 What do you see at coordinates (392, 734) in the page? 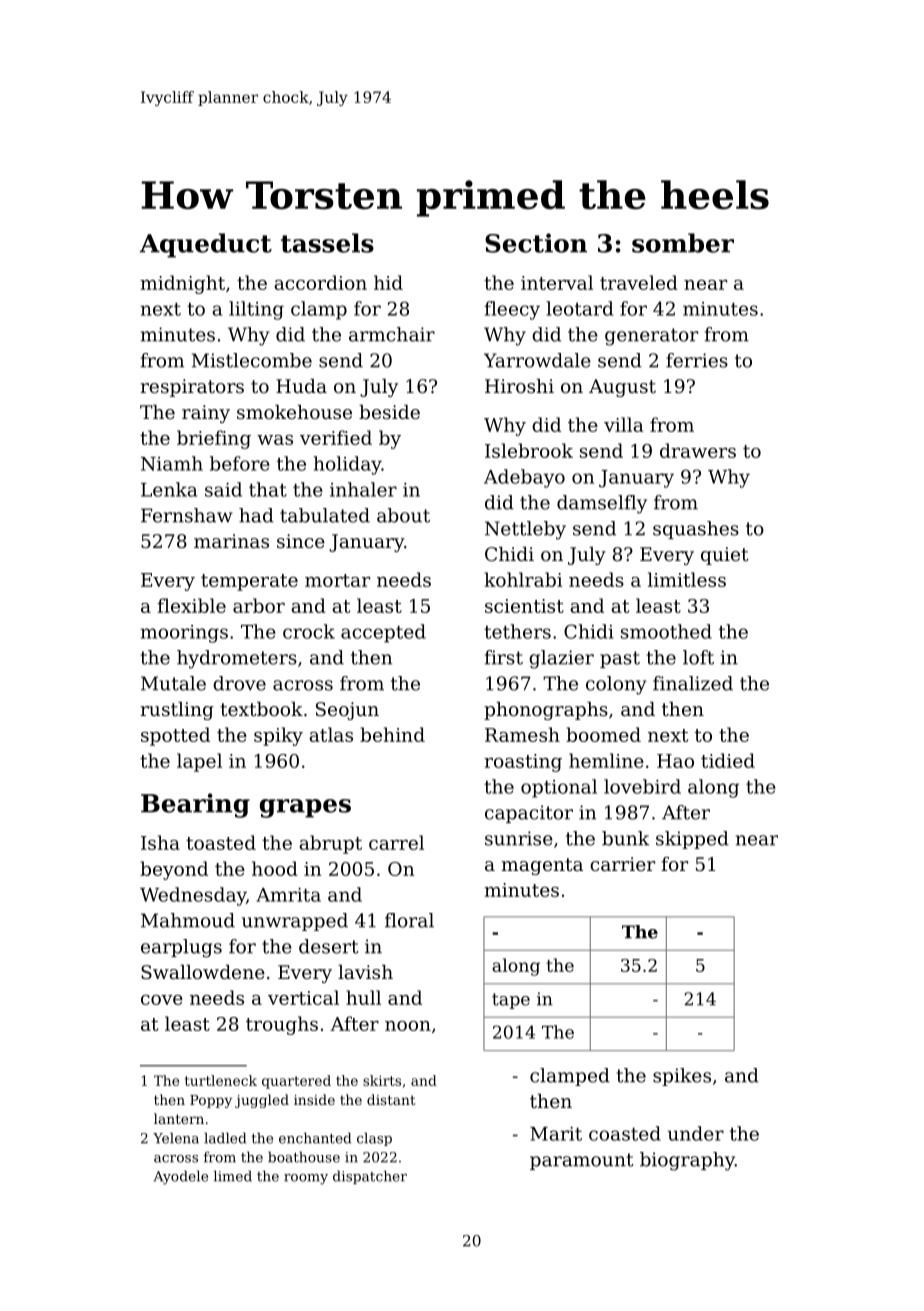
I see `behind` at bounding box center [392, 734].
